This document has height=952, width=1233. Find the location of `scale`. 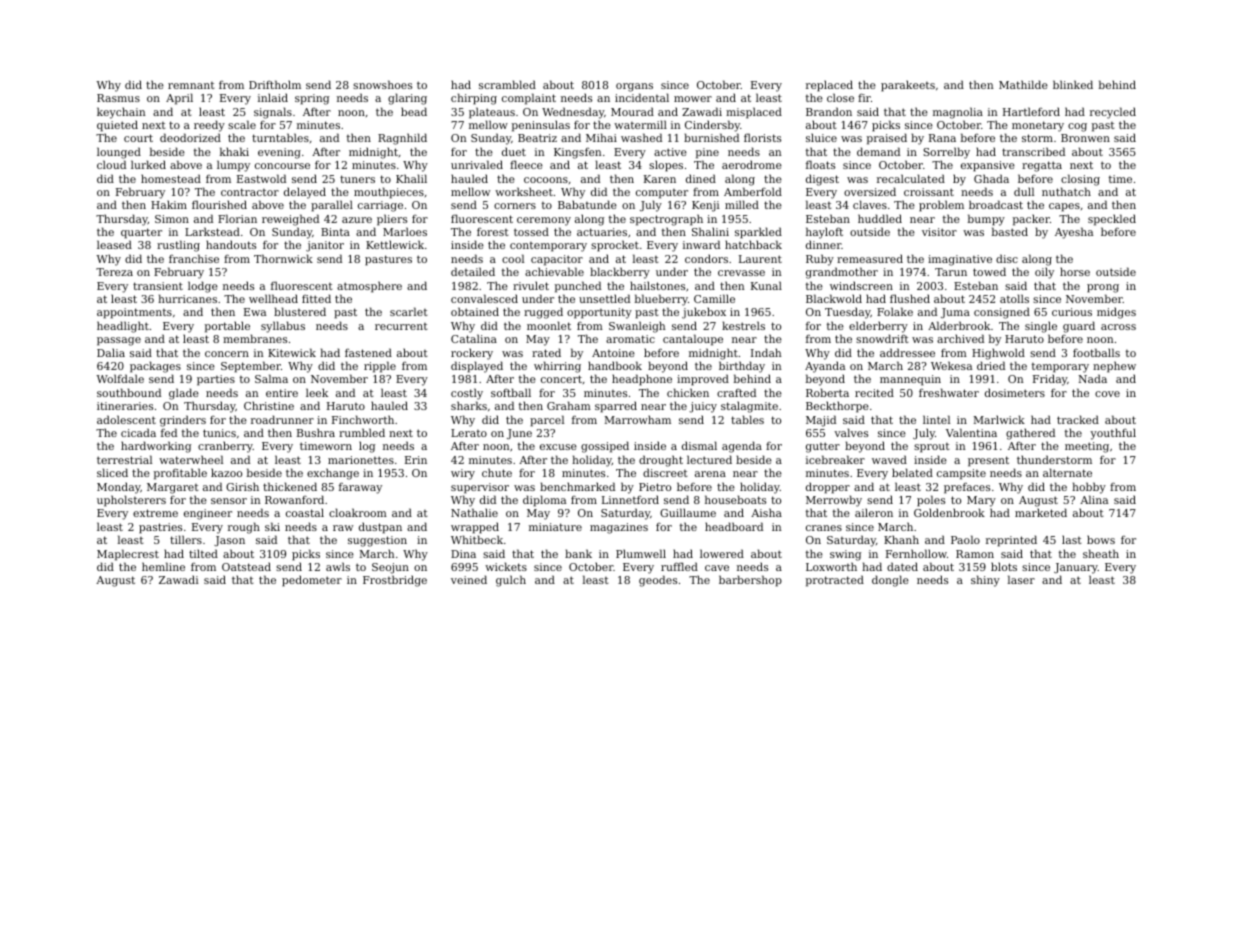

scale is located at coordinates (242, 124).
